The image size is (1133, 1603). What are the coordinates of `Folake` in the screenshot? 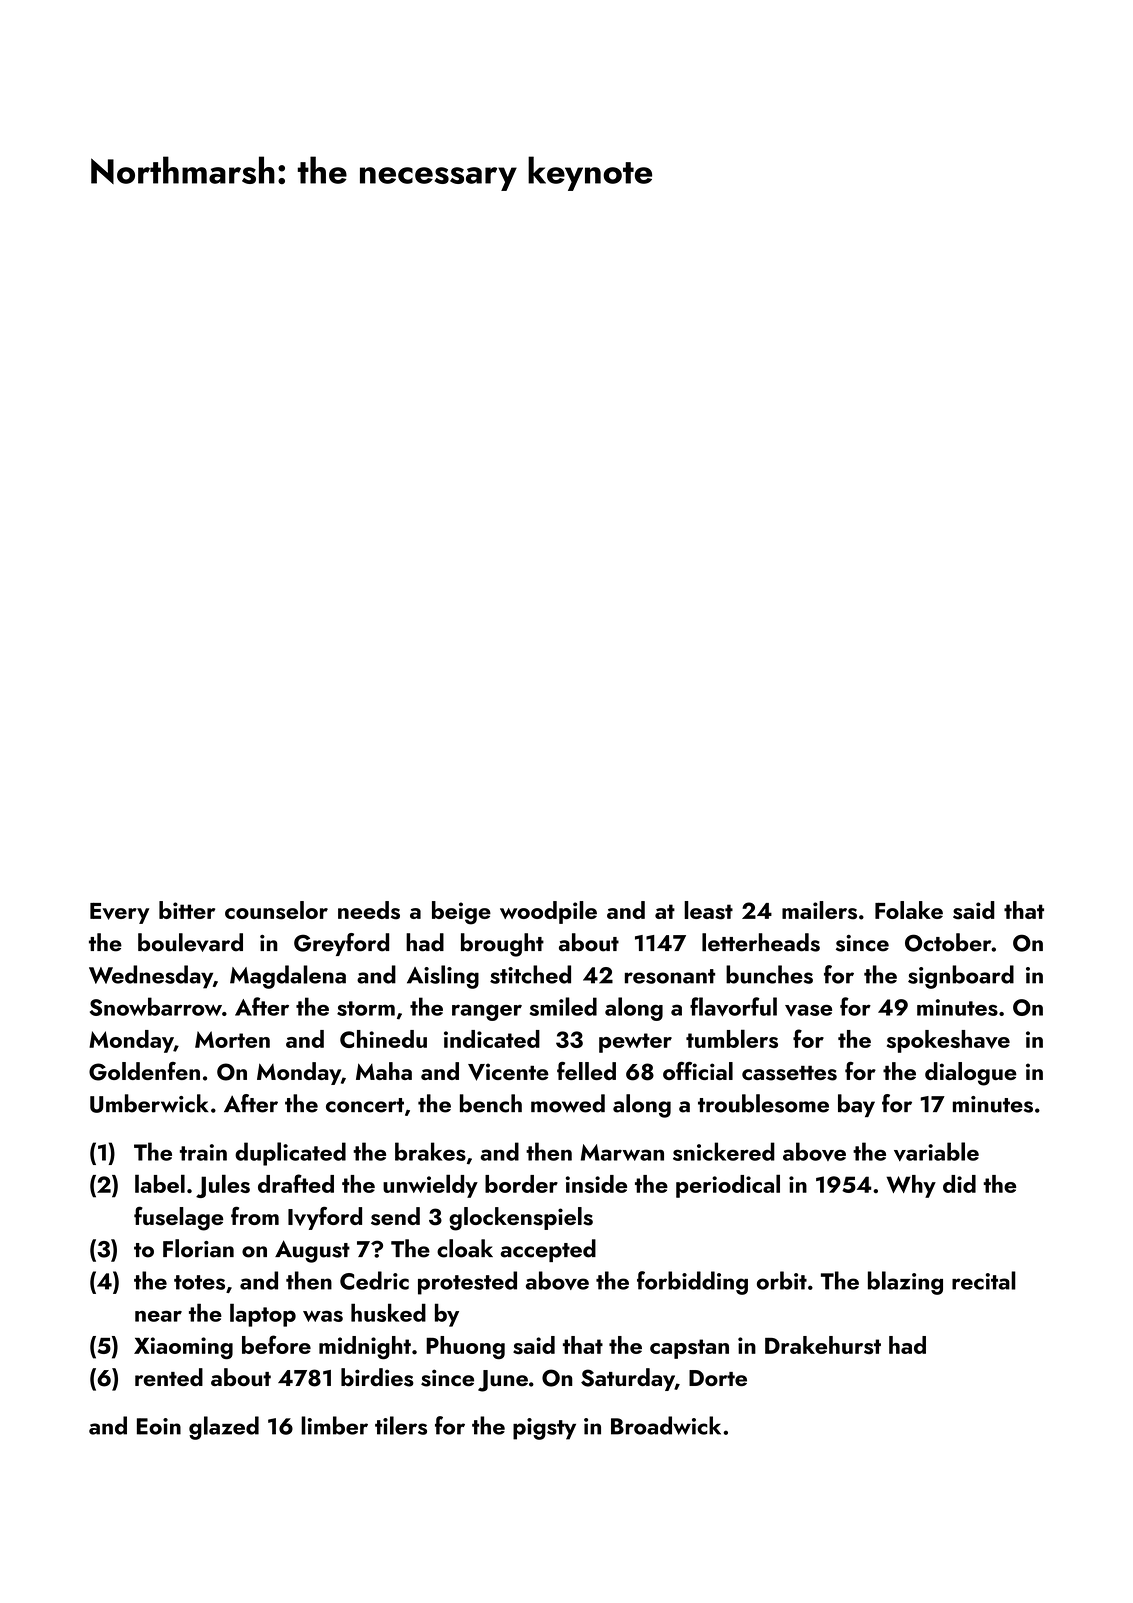 It's located at (909, 910).
